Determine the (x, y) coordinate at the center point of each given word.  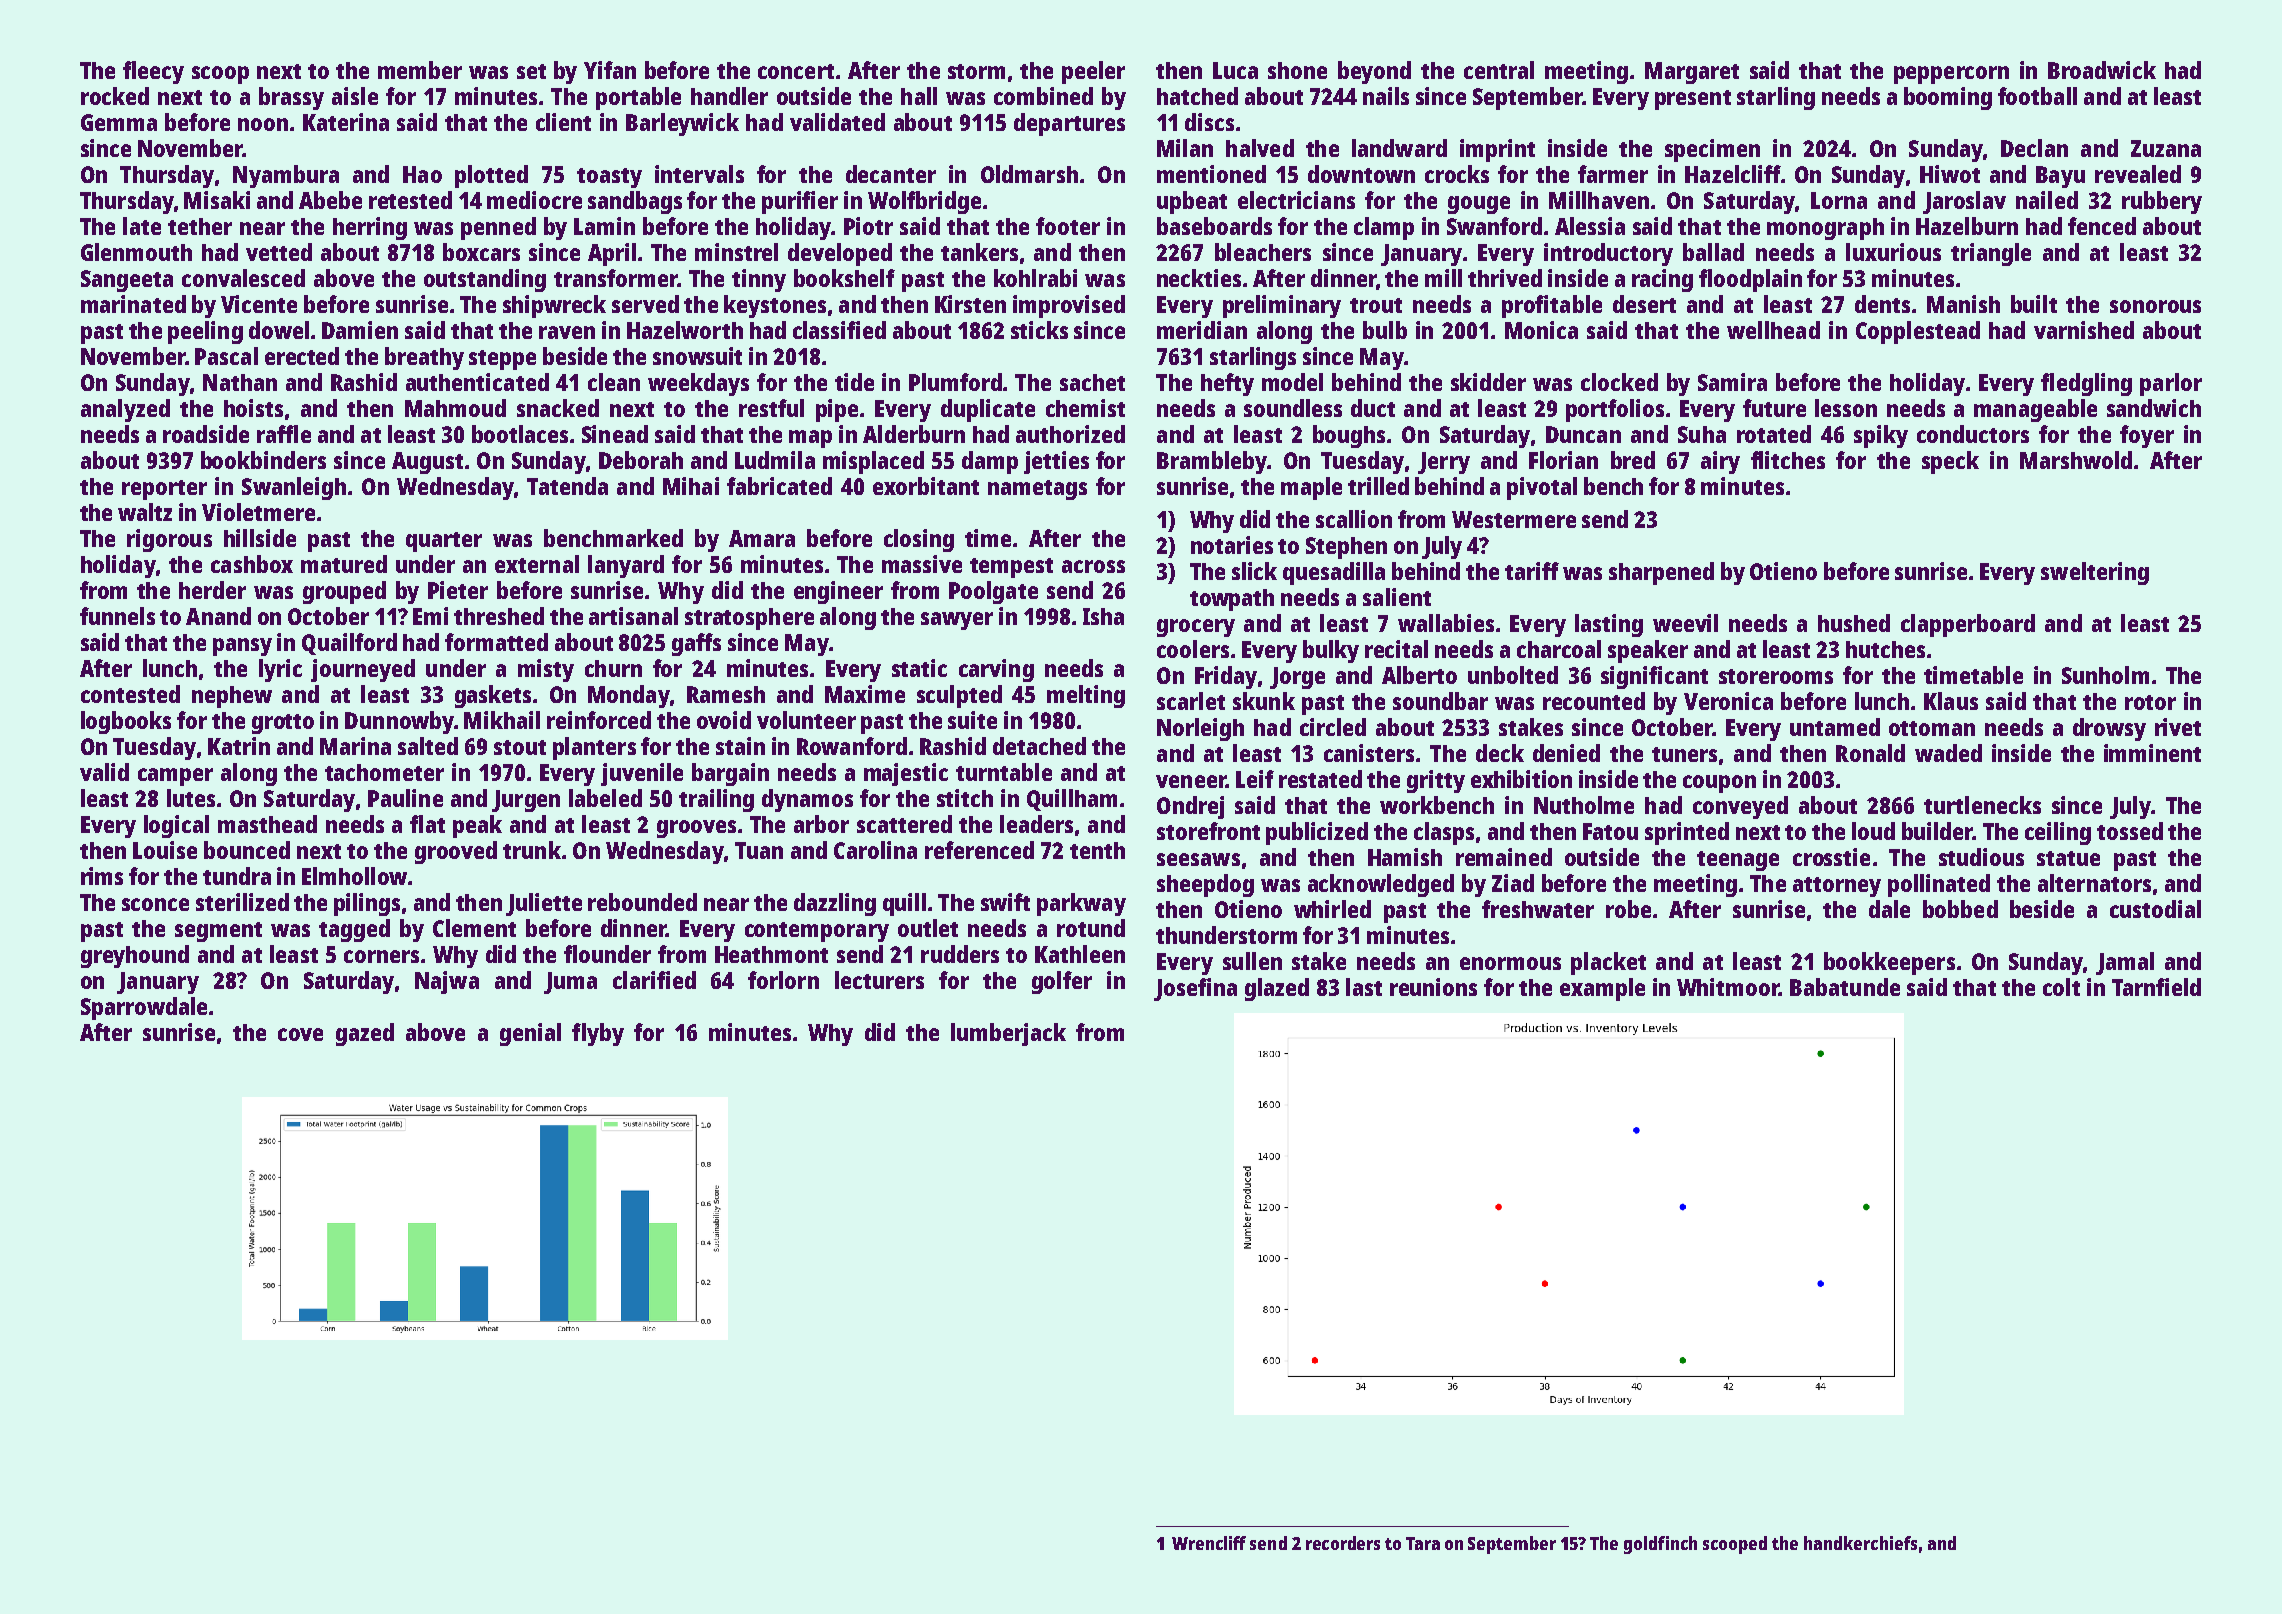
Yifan (610, 70)
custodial (2155, 909)
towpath (1232, 600)
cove (300, 1034)
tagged (354, 930)
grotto (283, 724)
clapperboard (1968, 625)
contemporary (817, 932)
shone (1297, 70)
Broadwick (2102, 70)
